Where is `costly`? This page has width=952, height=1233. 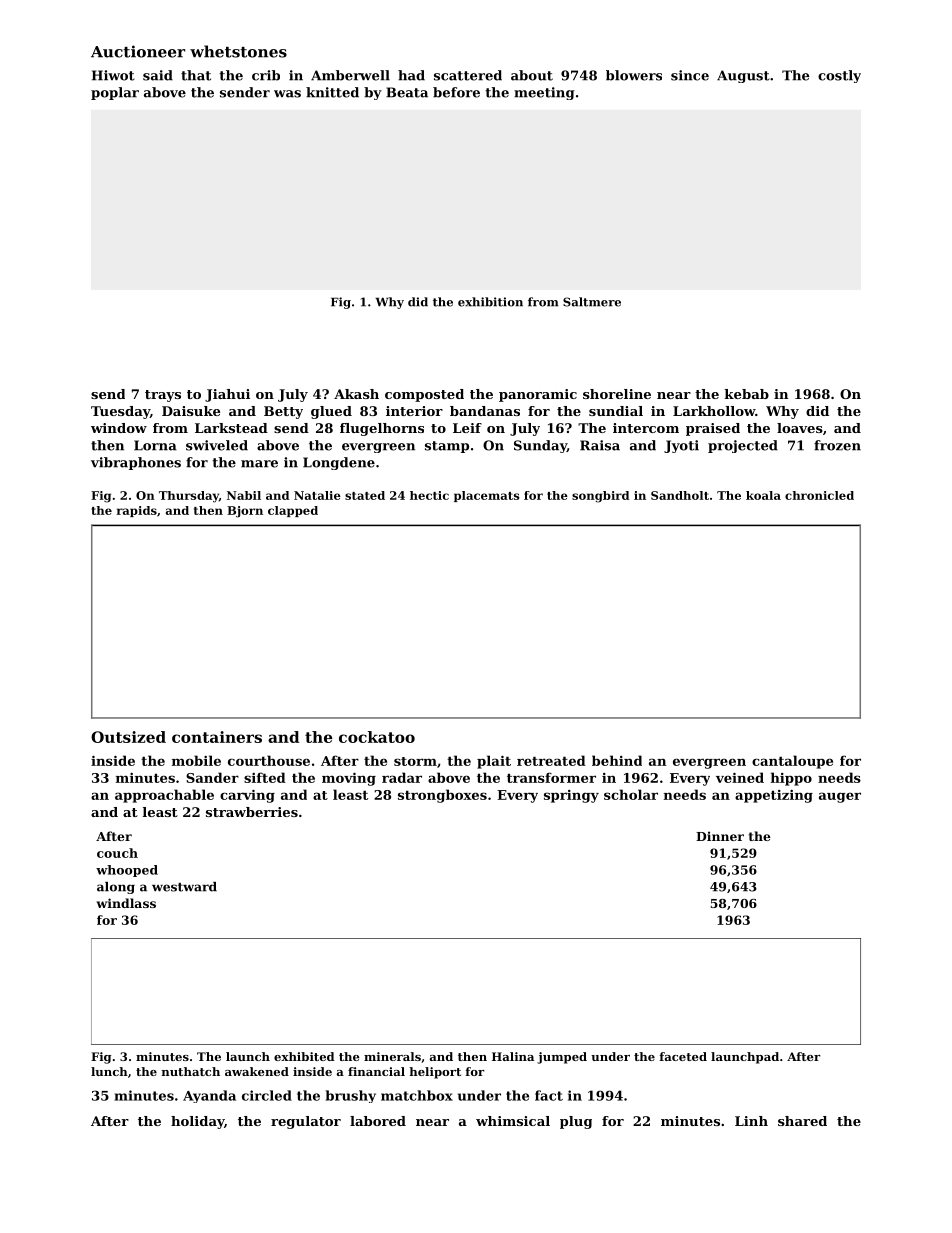
costly is located at coordinates (839, 76).
